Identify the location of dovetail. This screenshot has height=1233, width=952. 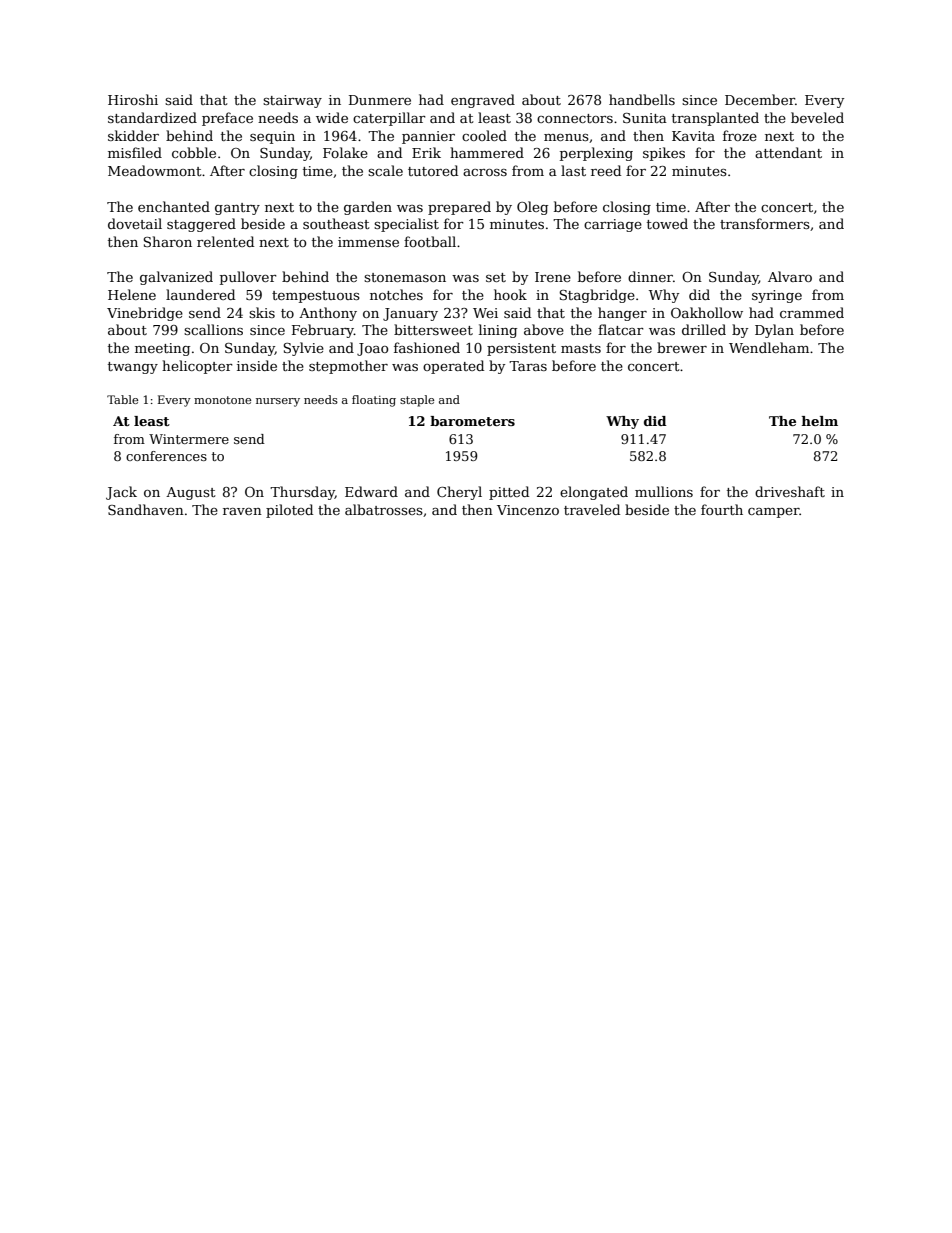
(135, 223).
